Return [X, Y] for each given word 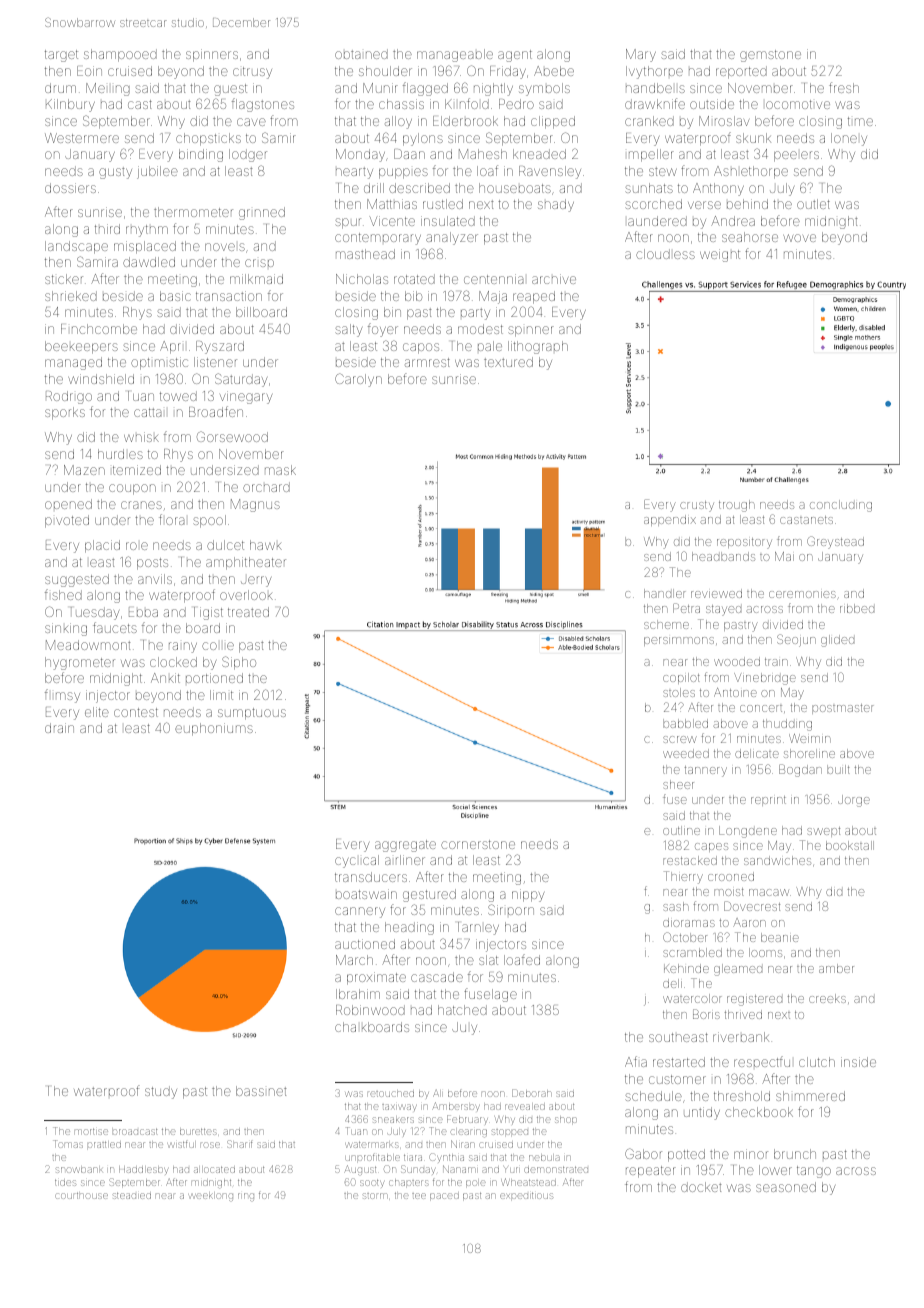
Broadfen [216, 411]
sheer [678, 784]
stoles [679, 692]
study [161, 1092]
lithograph [538, 347]
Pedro [516, 104]
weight [720, 255]
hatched [462, 1010]
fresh [844, 87]
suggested [77, 580]
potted [686, 1155]
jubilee [157, 172]
